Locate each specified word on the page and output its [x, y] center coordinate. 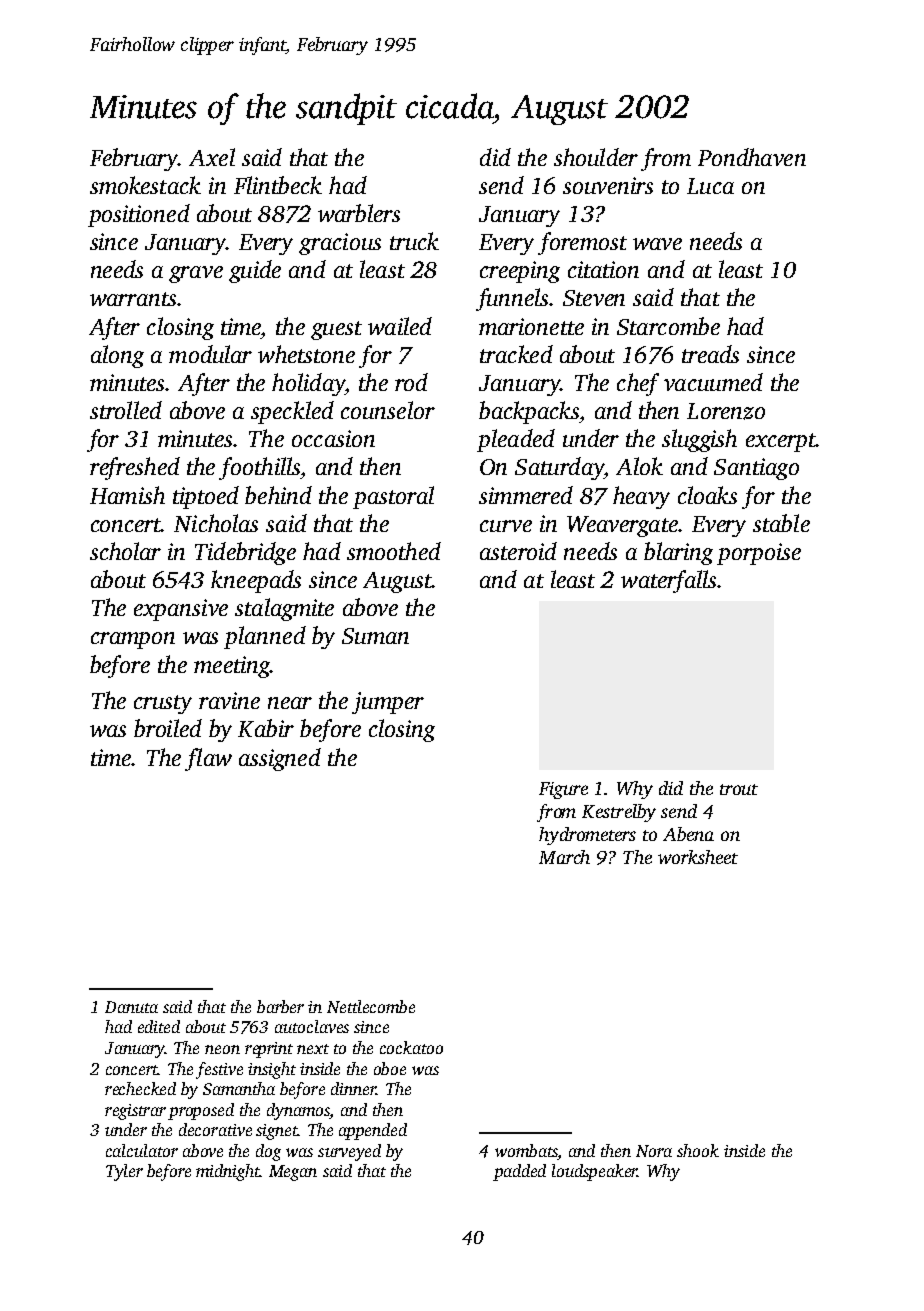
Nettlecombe [371, 1006]
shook [698, 1150]
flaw [208, 759]
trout [739, 789]
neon [222, 1049]
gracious [340, 244]
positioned [139, 215]
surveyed [349, 1152]
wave [657, 244]
